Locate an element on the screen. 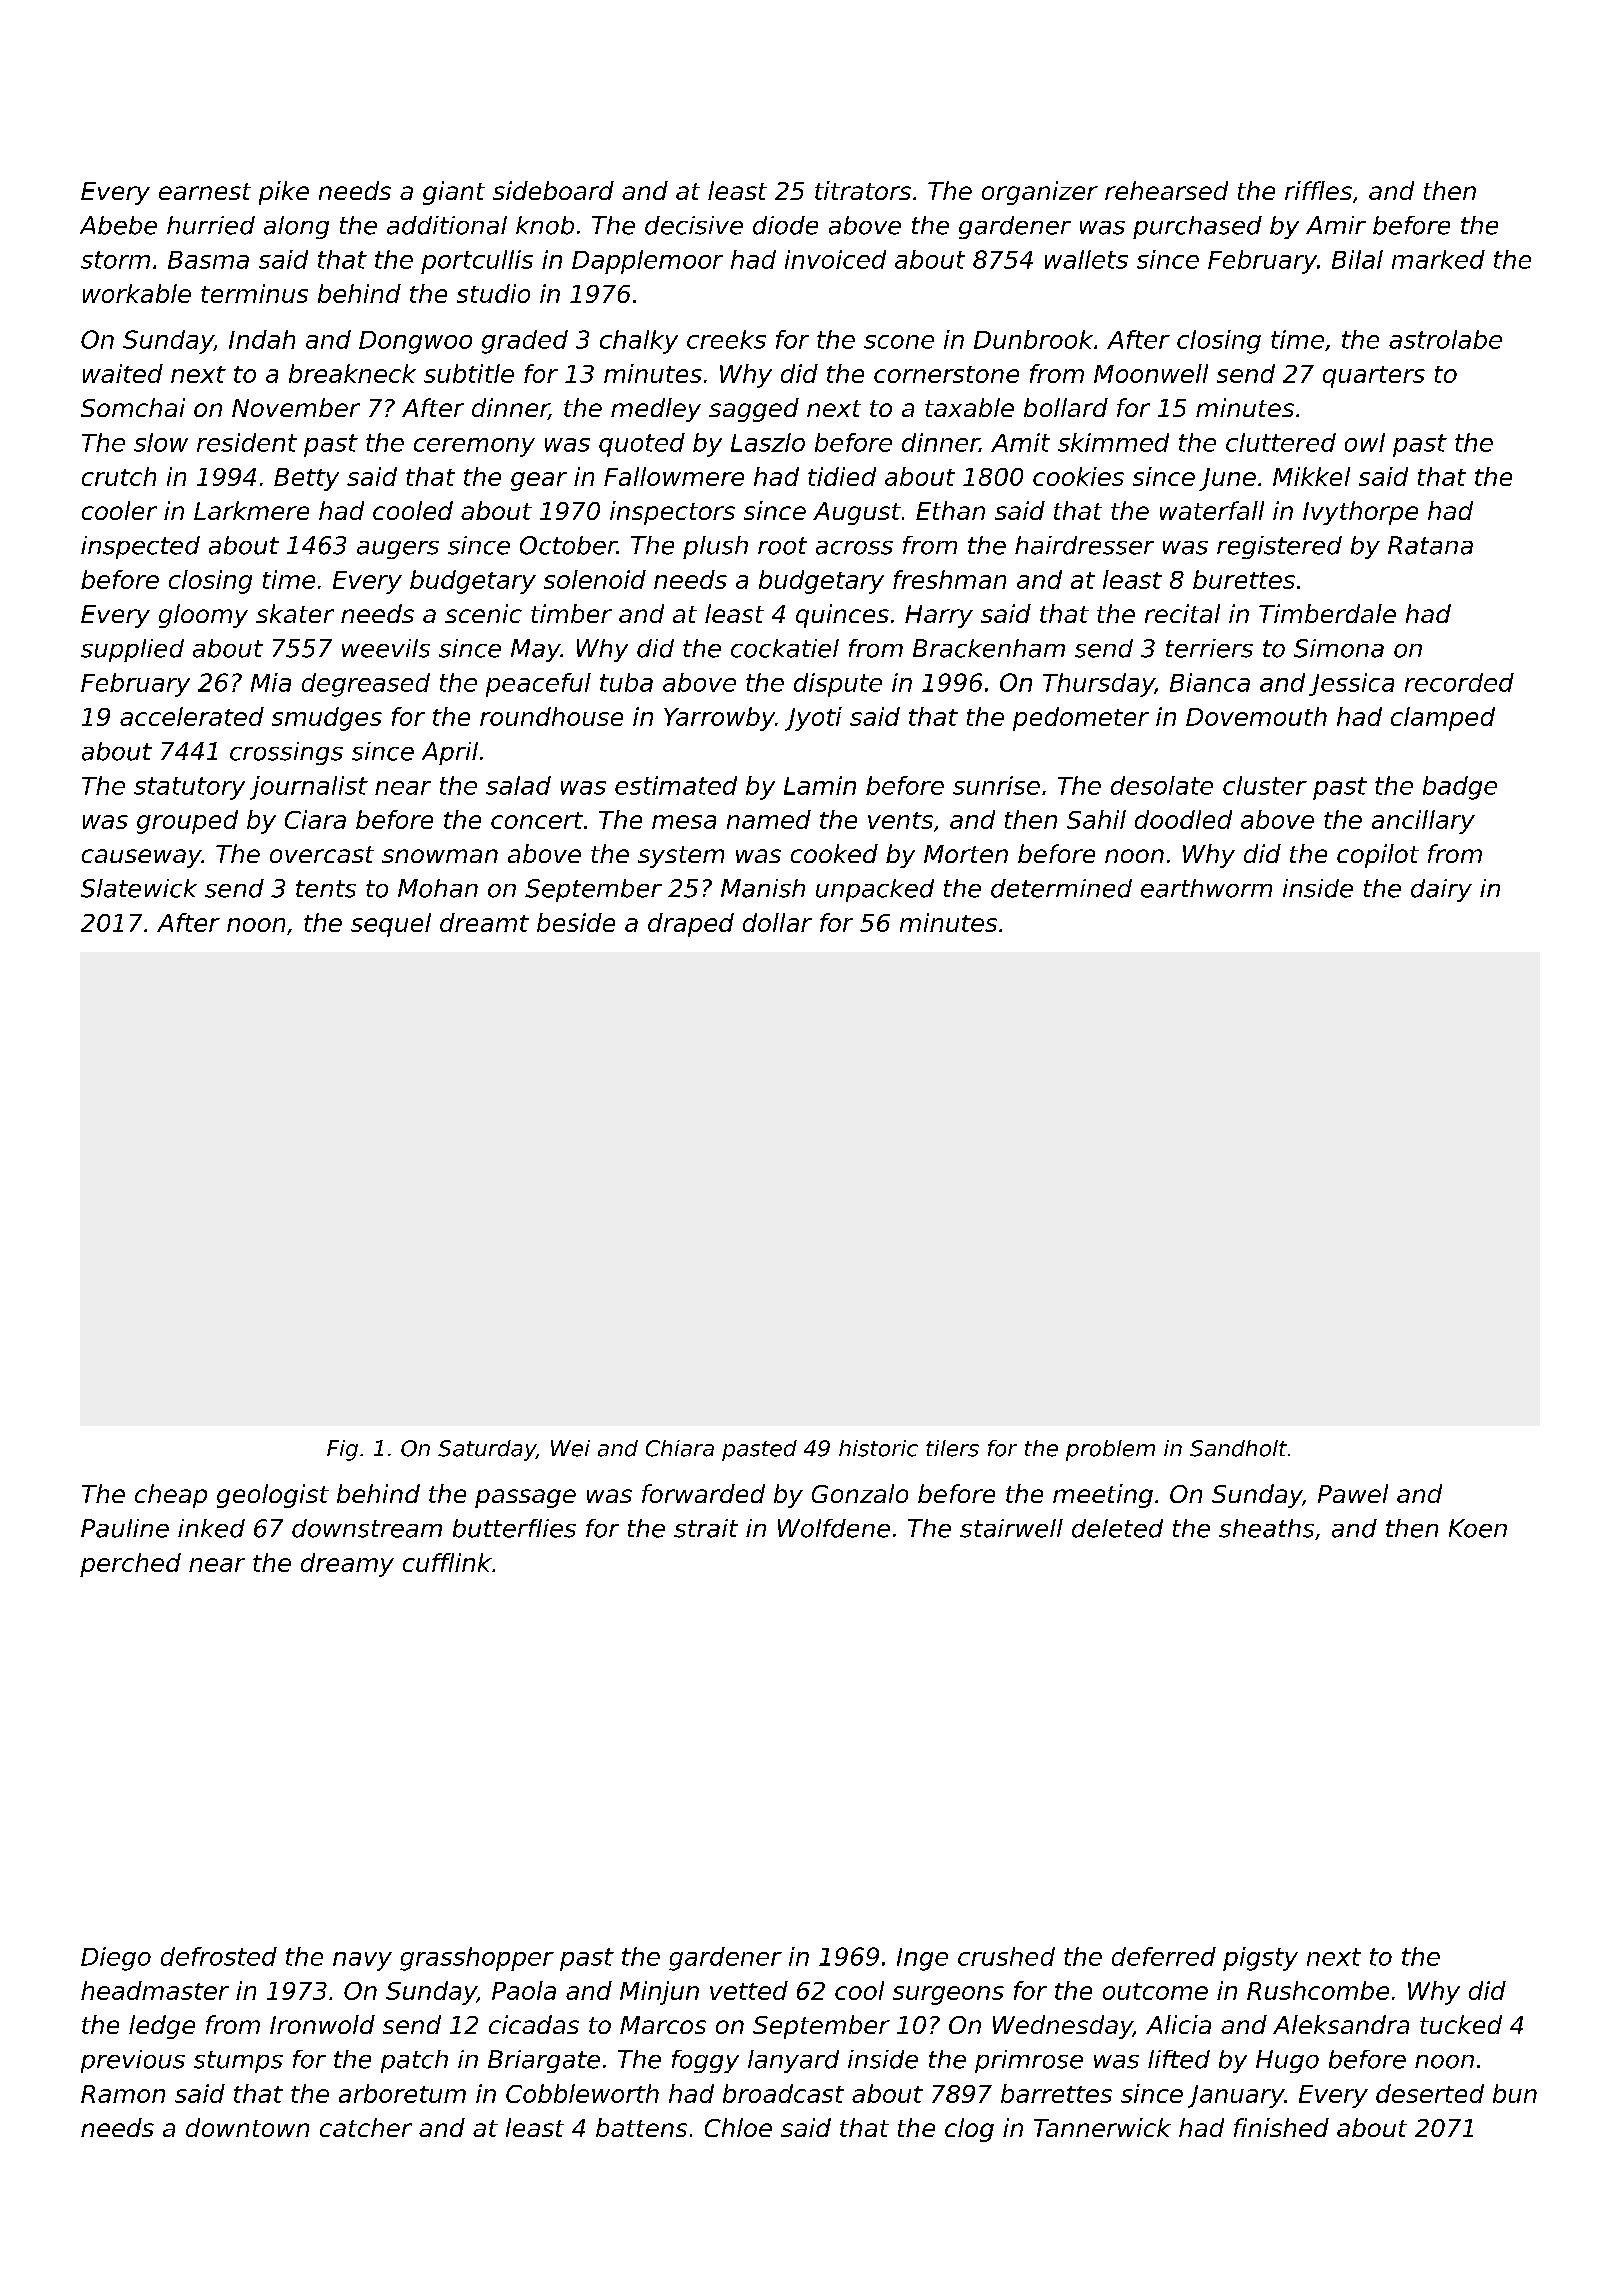 The width and height of the screenshot is (1620, 2292). beside is located at coordinates (576, 922).
